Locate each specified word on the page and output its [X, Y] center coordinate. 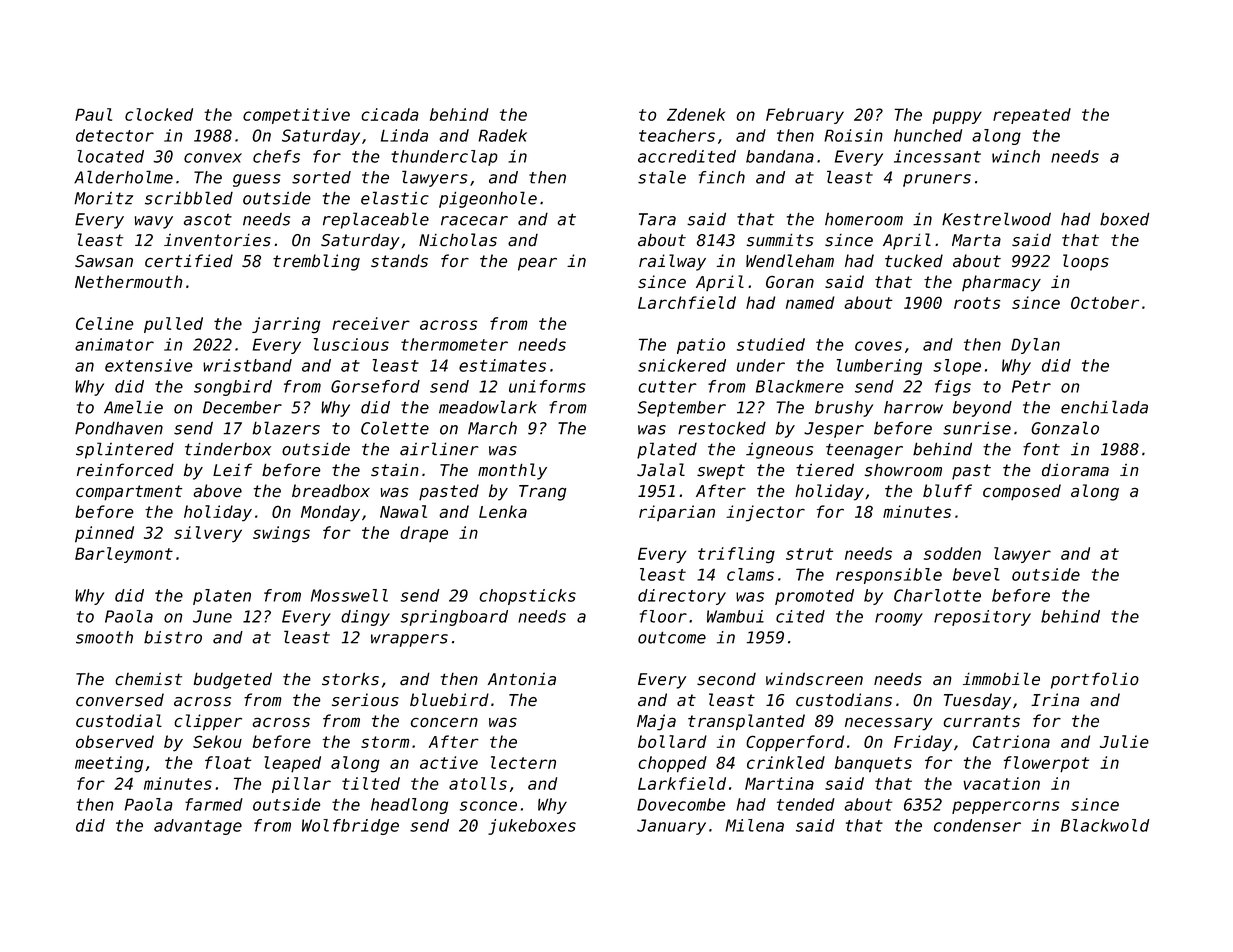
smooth [104, 637]
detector [115, 135]
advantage [198, 827]
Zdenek [696, 114]
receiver [371, 323]
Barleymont [124, 555]
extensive [149, 365]
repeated [1032, 116]
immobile [1001, 679]
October [1105, 302]
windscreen [814, 679]
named [810, 302]
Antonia [522, 679]
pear [537, 264]
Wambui [735, 616]
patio [701, 346]
